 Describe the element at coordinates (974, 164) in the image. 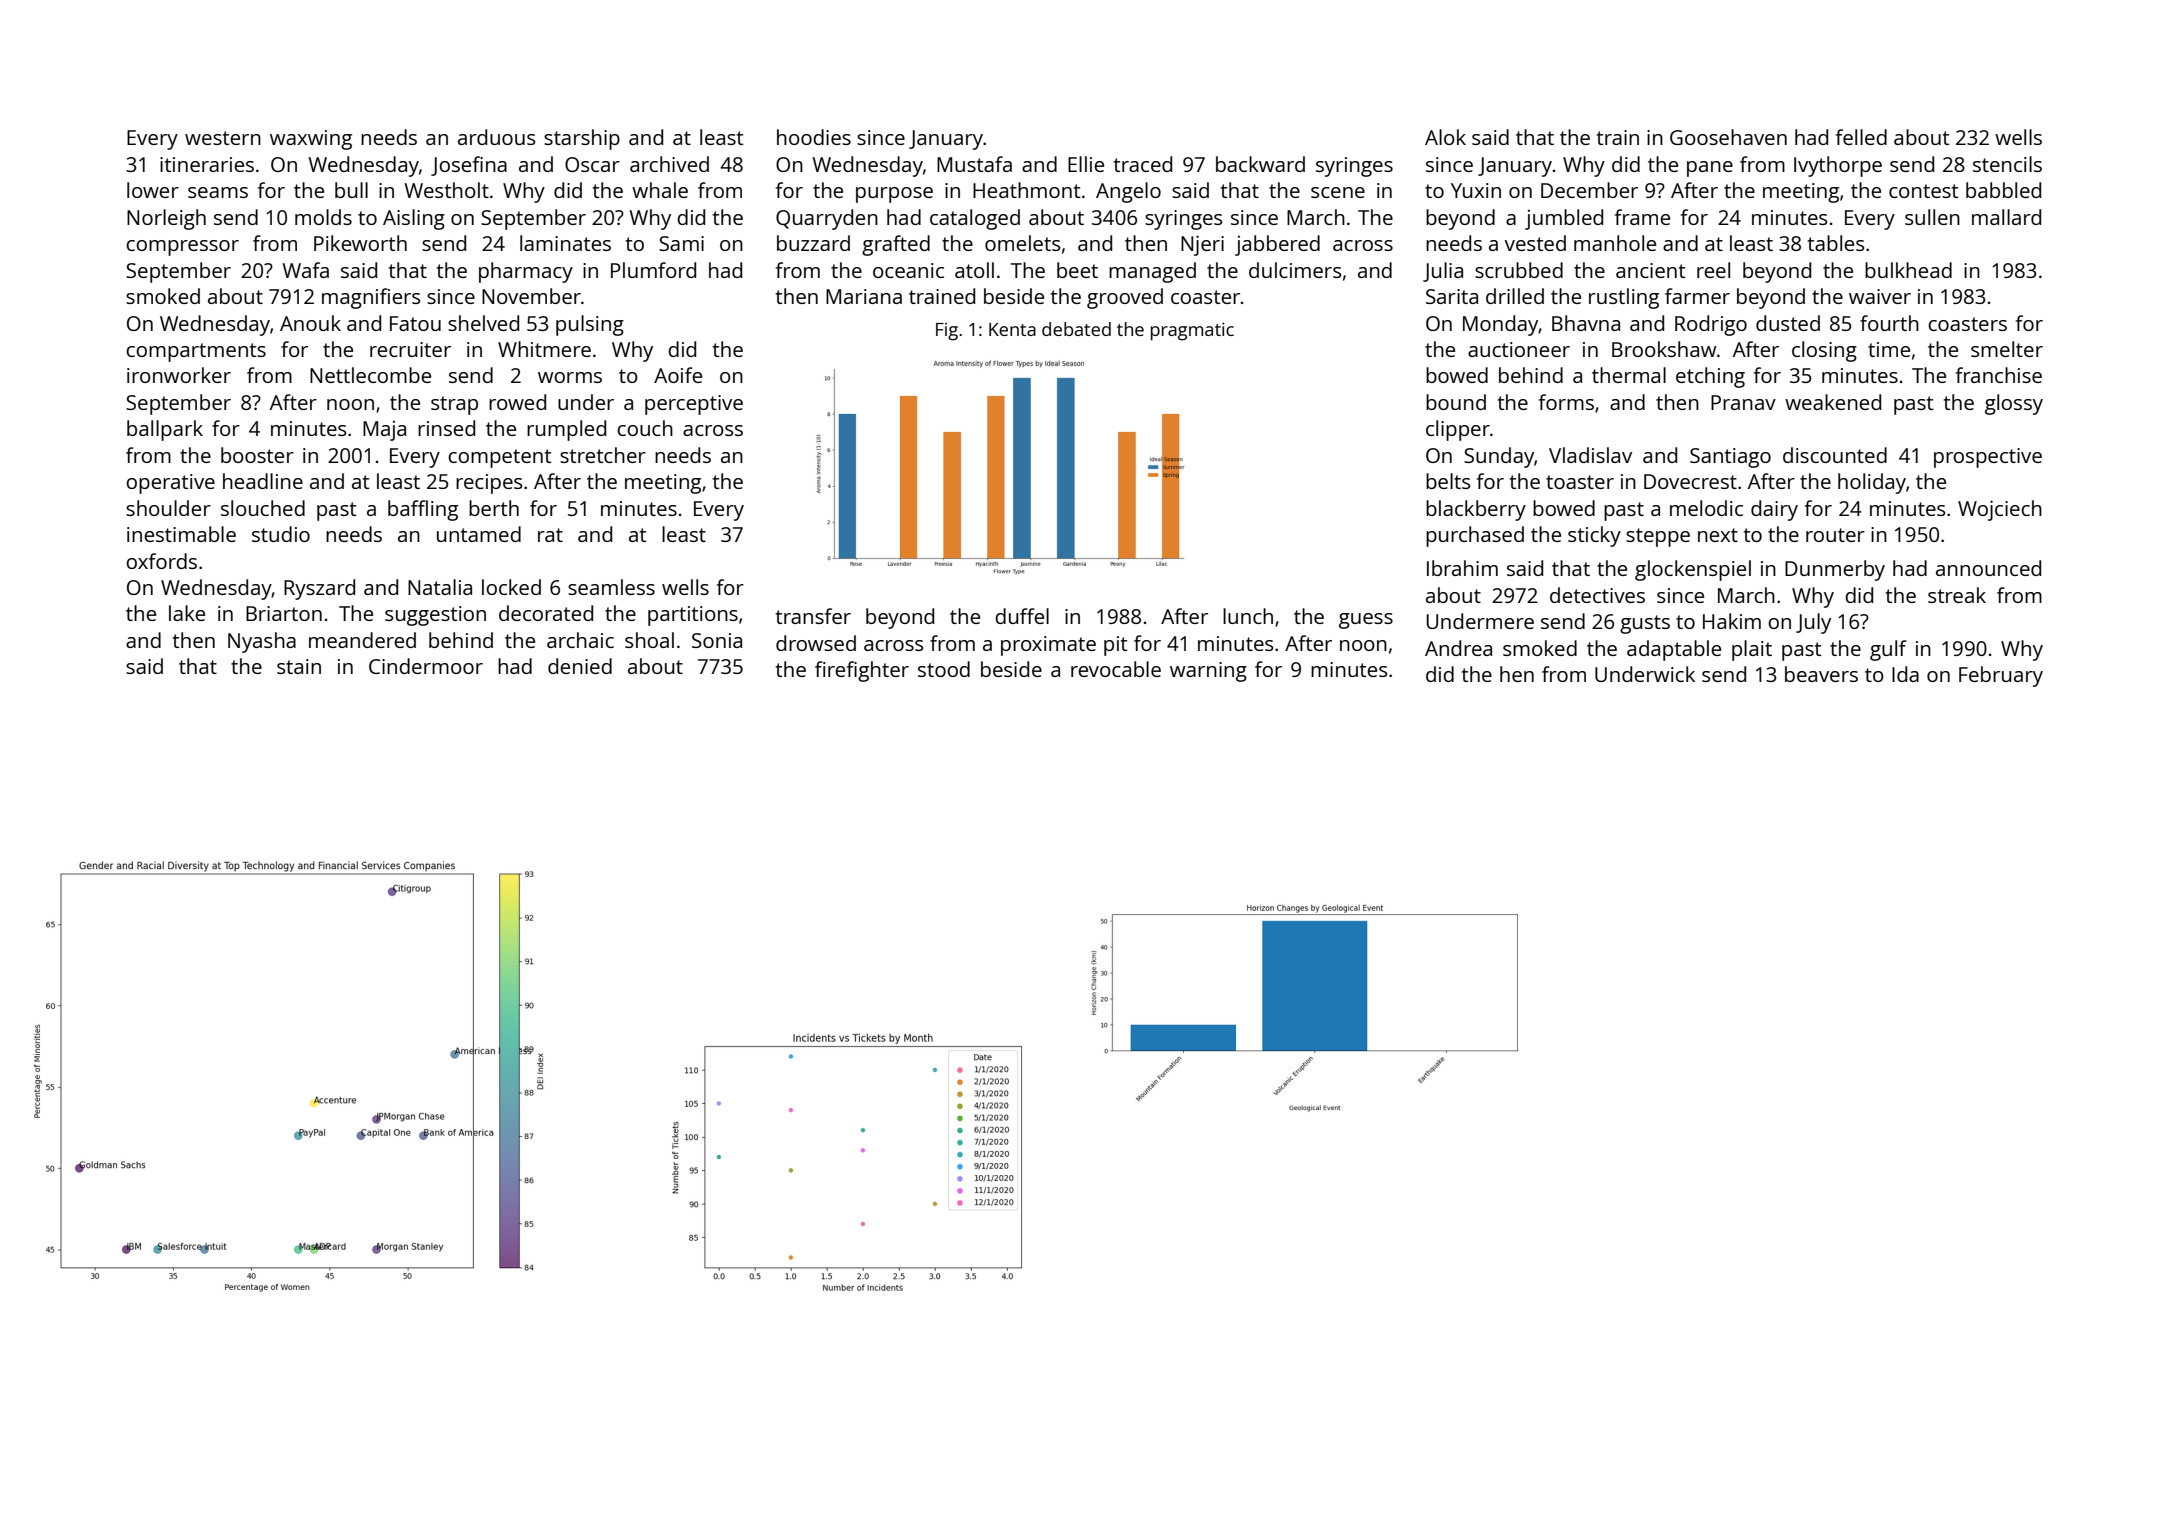

I see `Mustafa` at that location.
